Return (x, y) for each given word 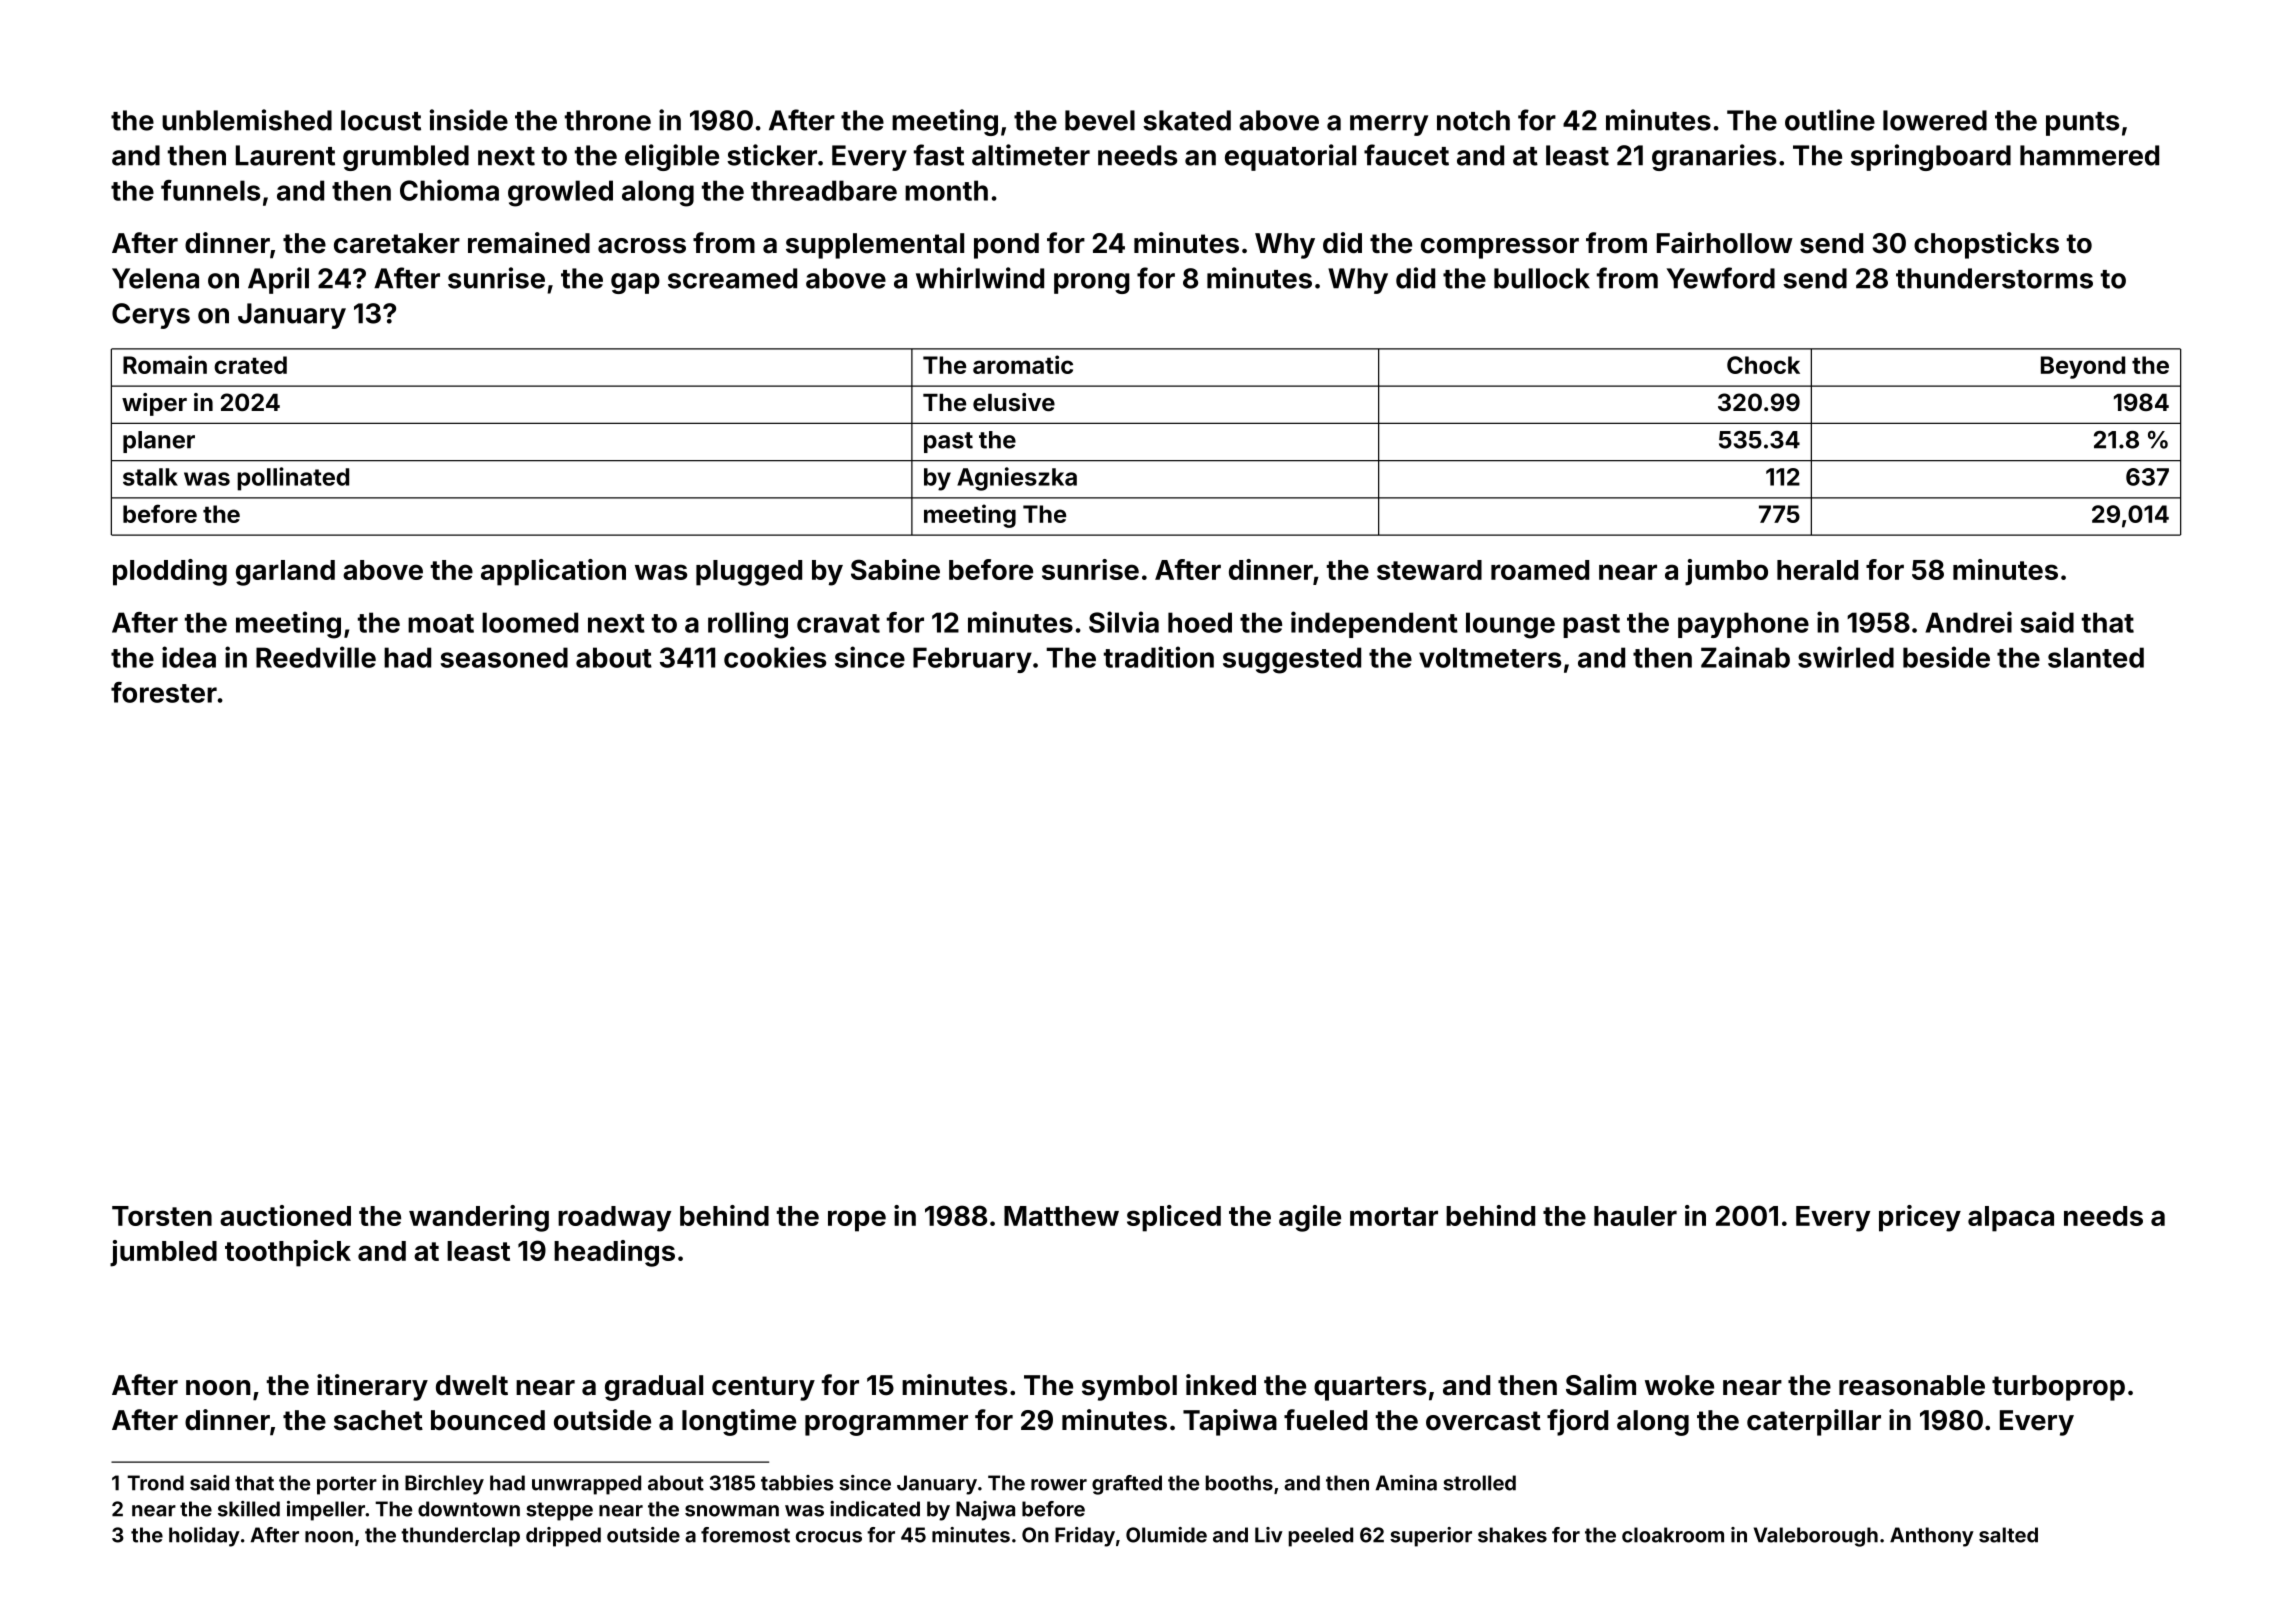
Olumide (1166, 1535)
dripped (563, 1537)
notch (1473, 120)
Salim (1601, 1385)
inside (469, 120)
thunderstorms (1994, 278)
